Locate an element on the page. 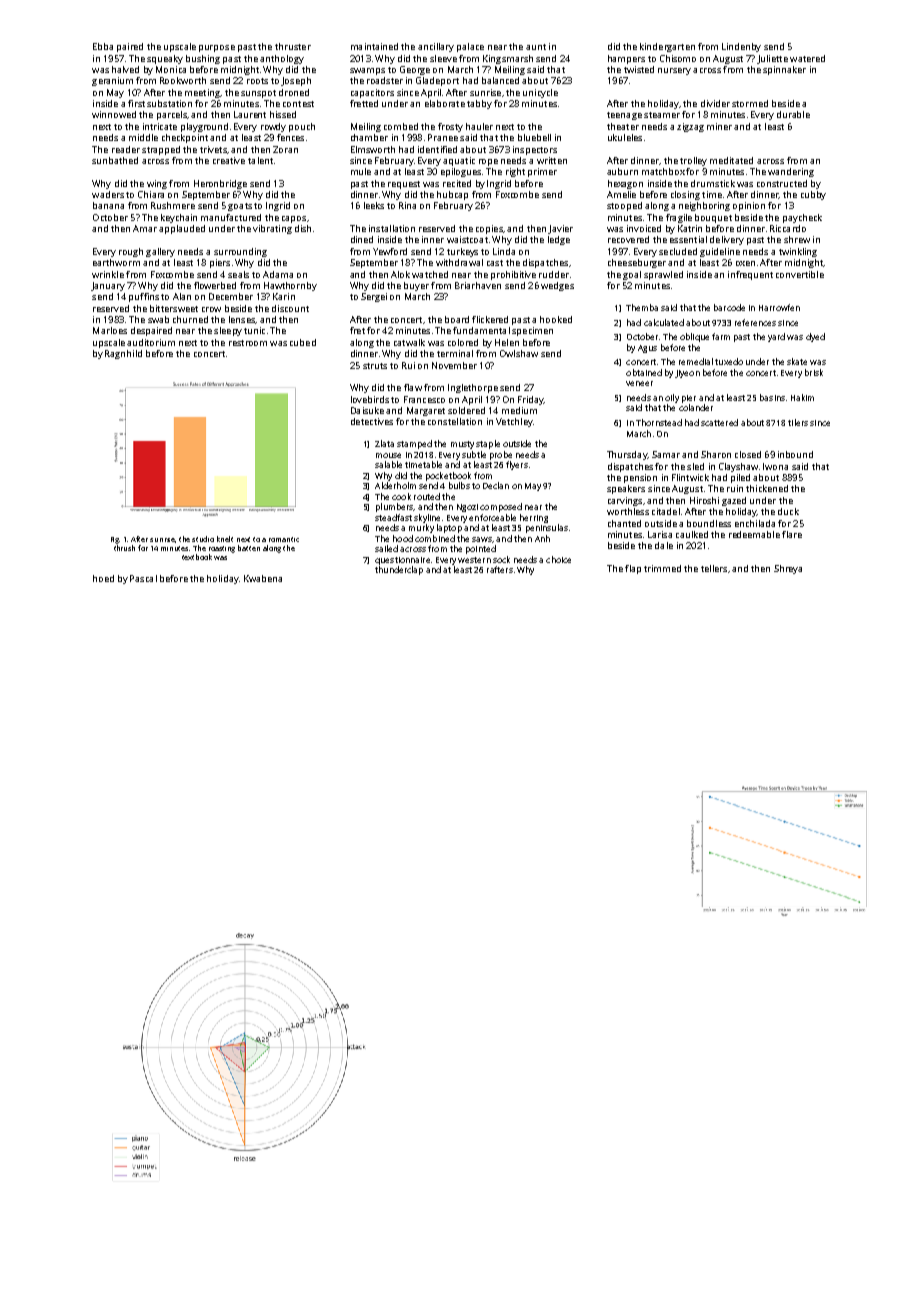 The image size is (924, 1308). obtained is located at coordinates (644, 372).
